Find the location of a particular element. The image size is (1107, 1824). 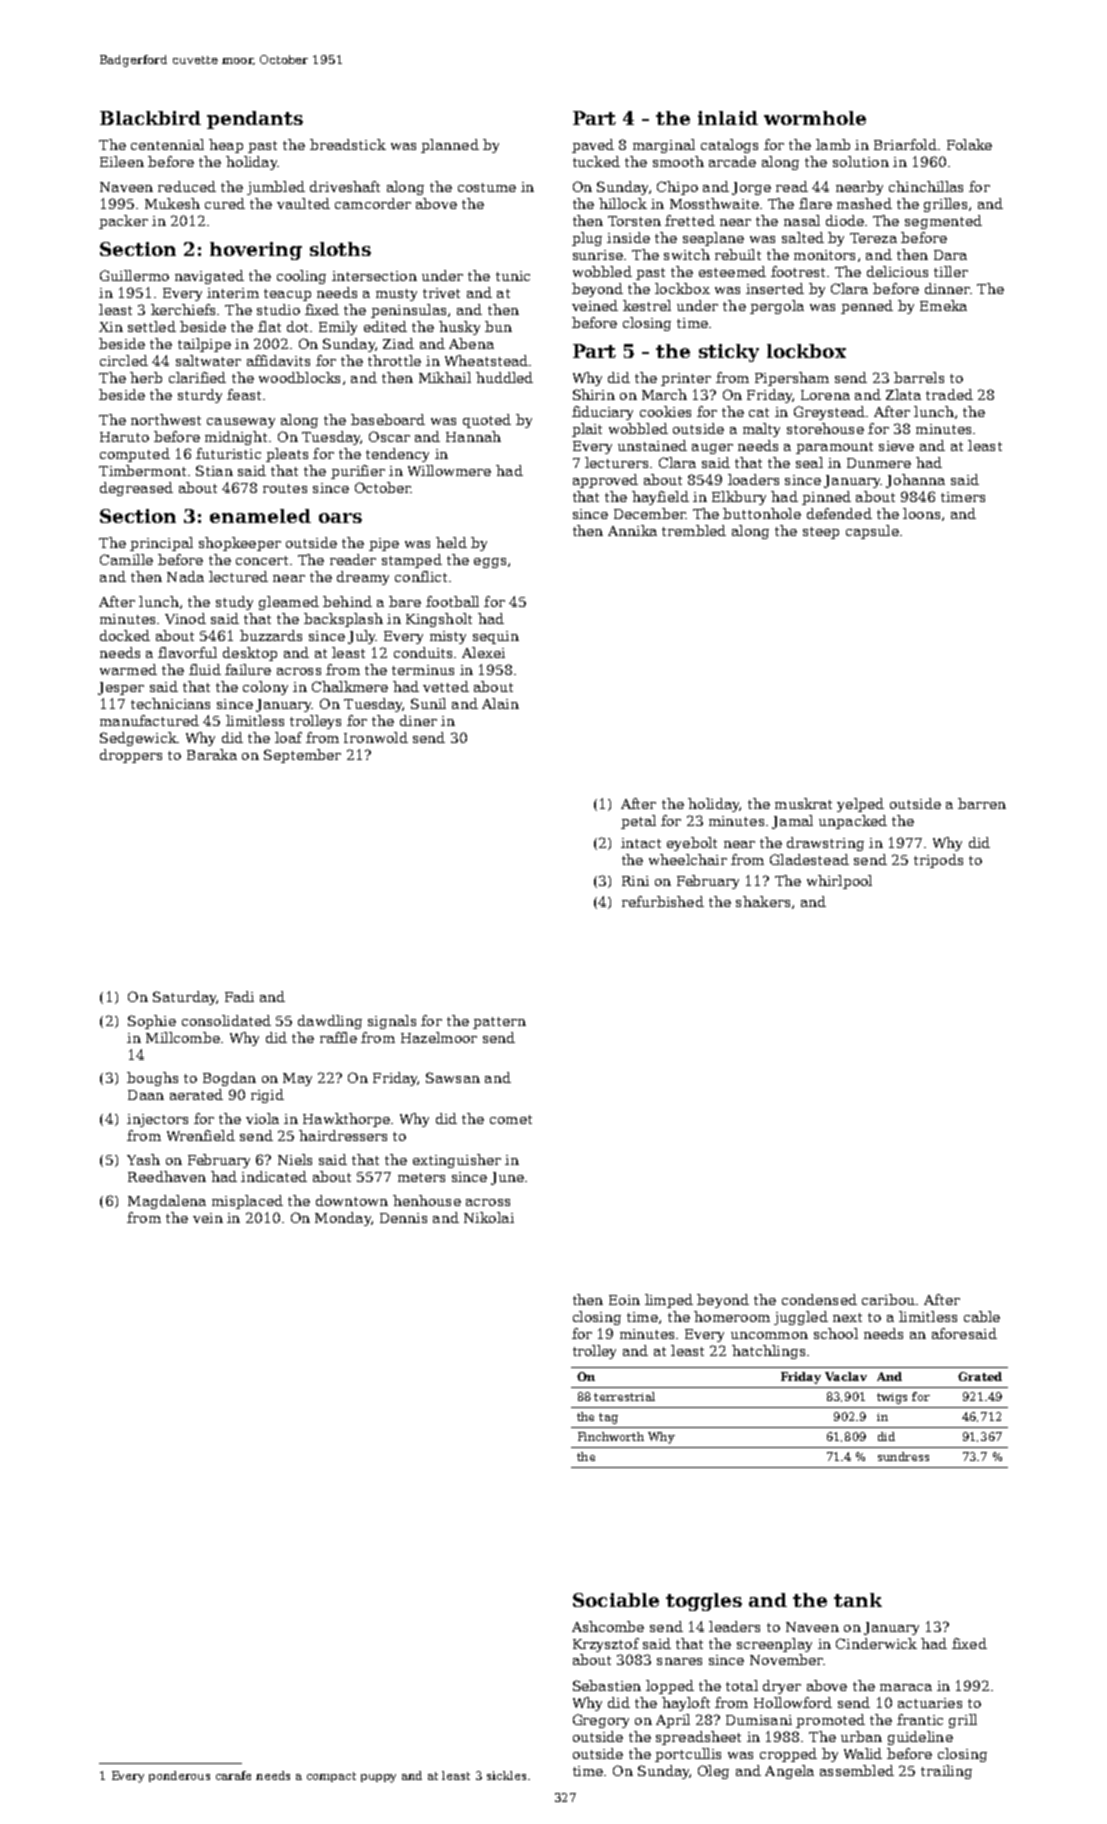

carafe is located at coordinates (233, 1775).
